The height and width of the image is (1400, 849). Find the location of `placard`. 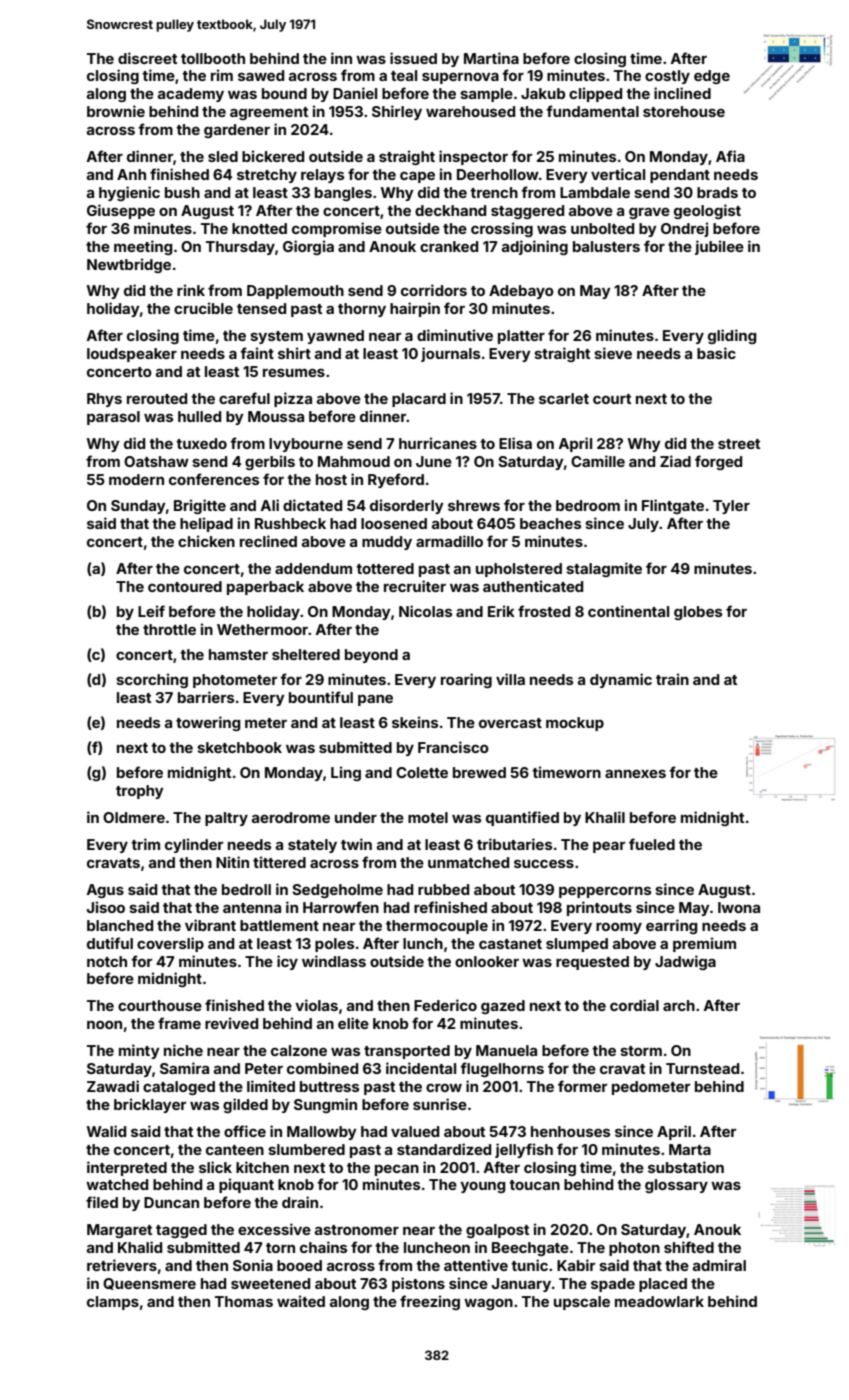

placard is located at coordinates (419, 400).
